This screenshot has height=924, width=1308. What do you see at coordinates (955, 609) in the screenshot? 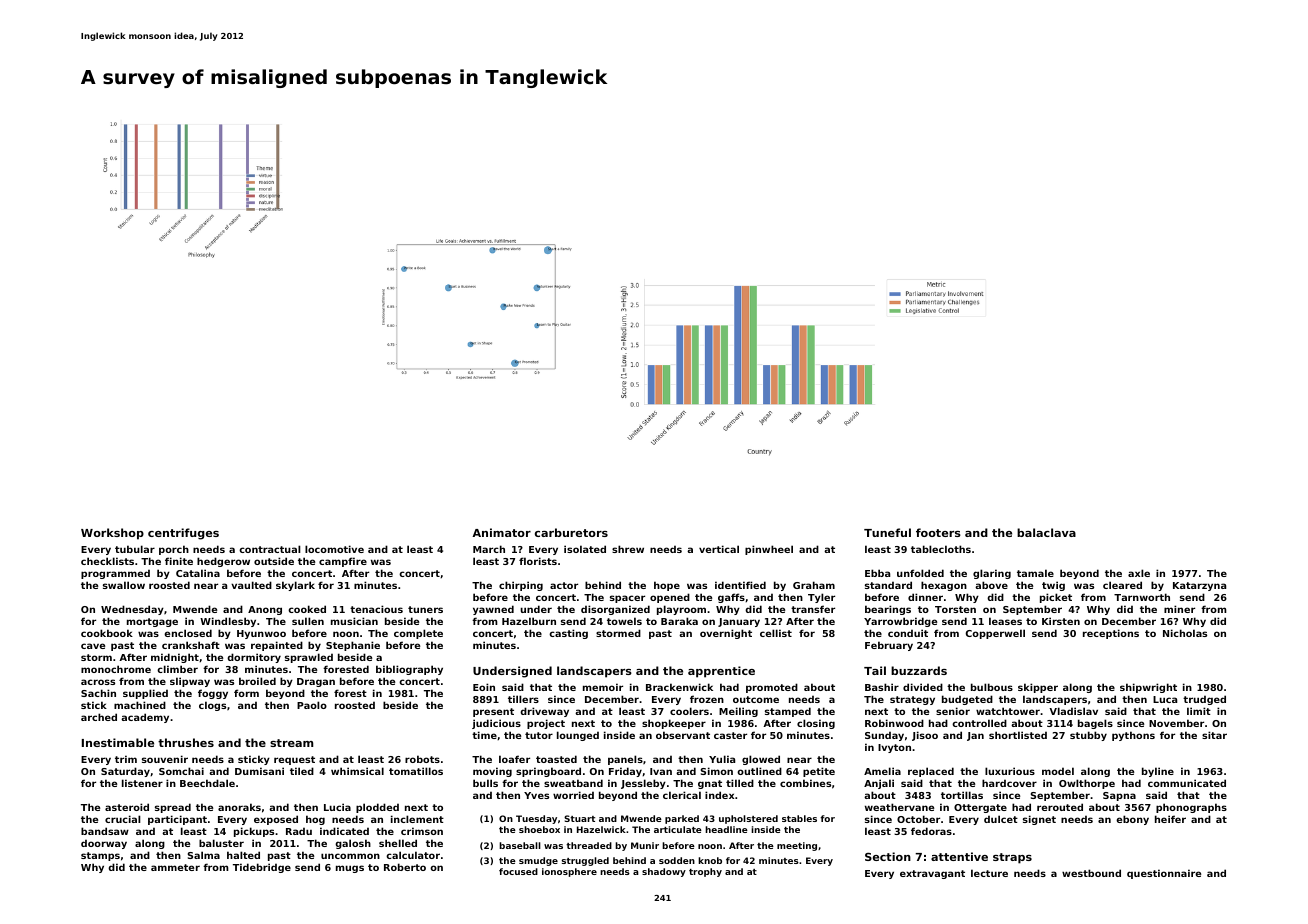
I see `Torsten` at bounding box center [955, 609].
